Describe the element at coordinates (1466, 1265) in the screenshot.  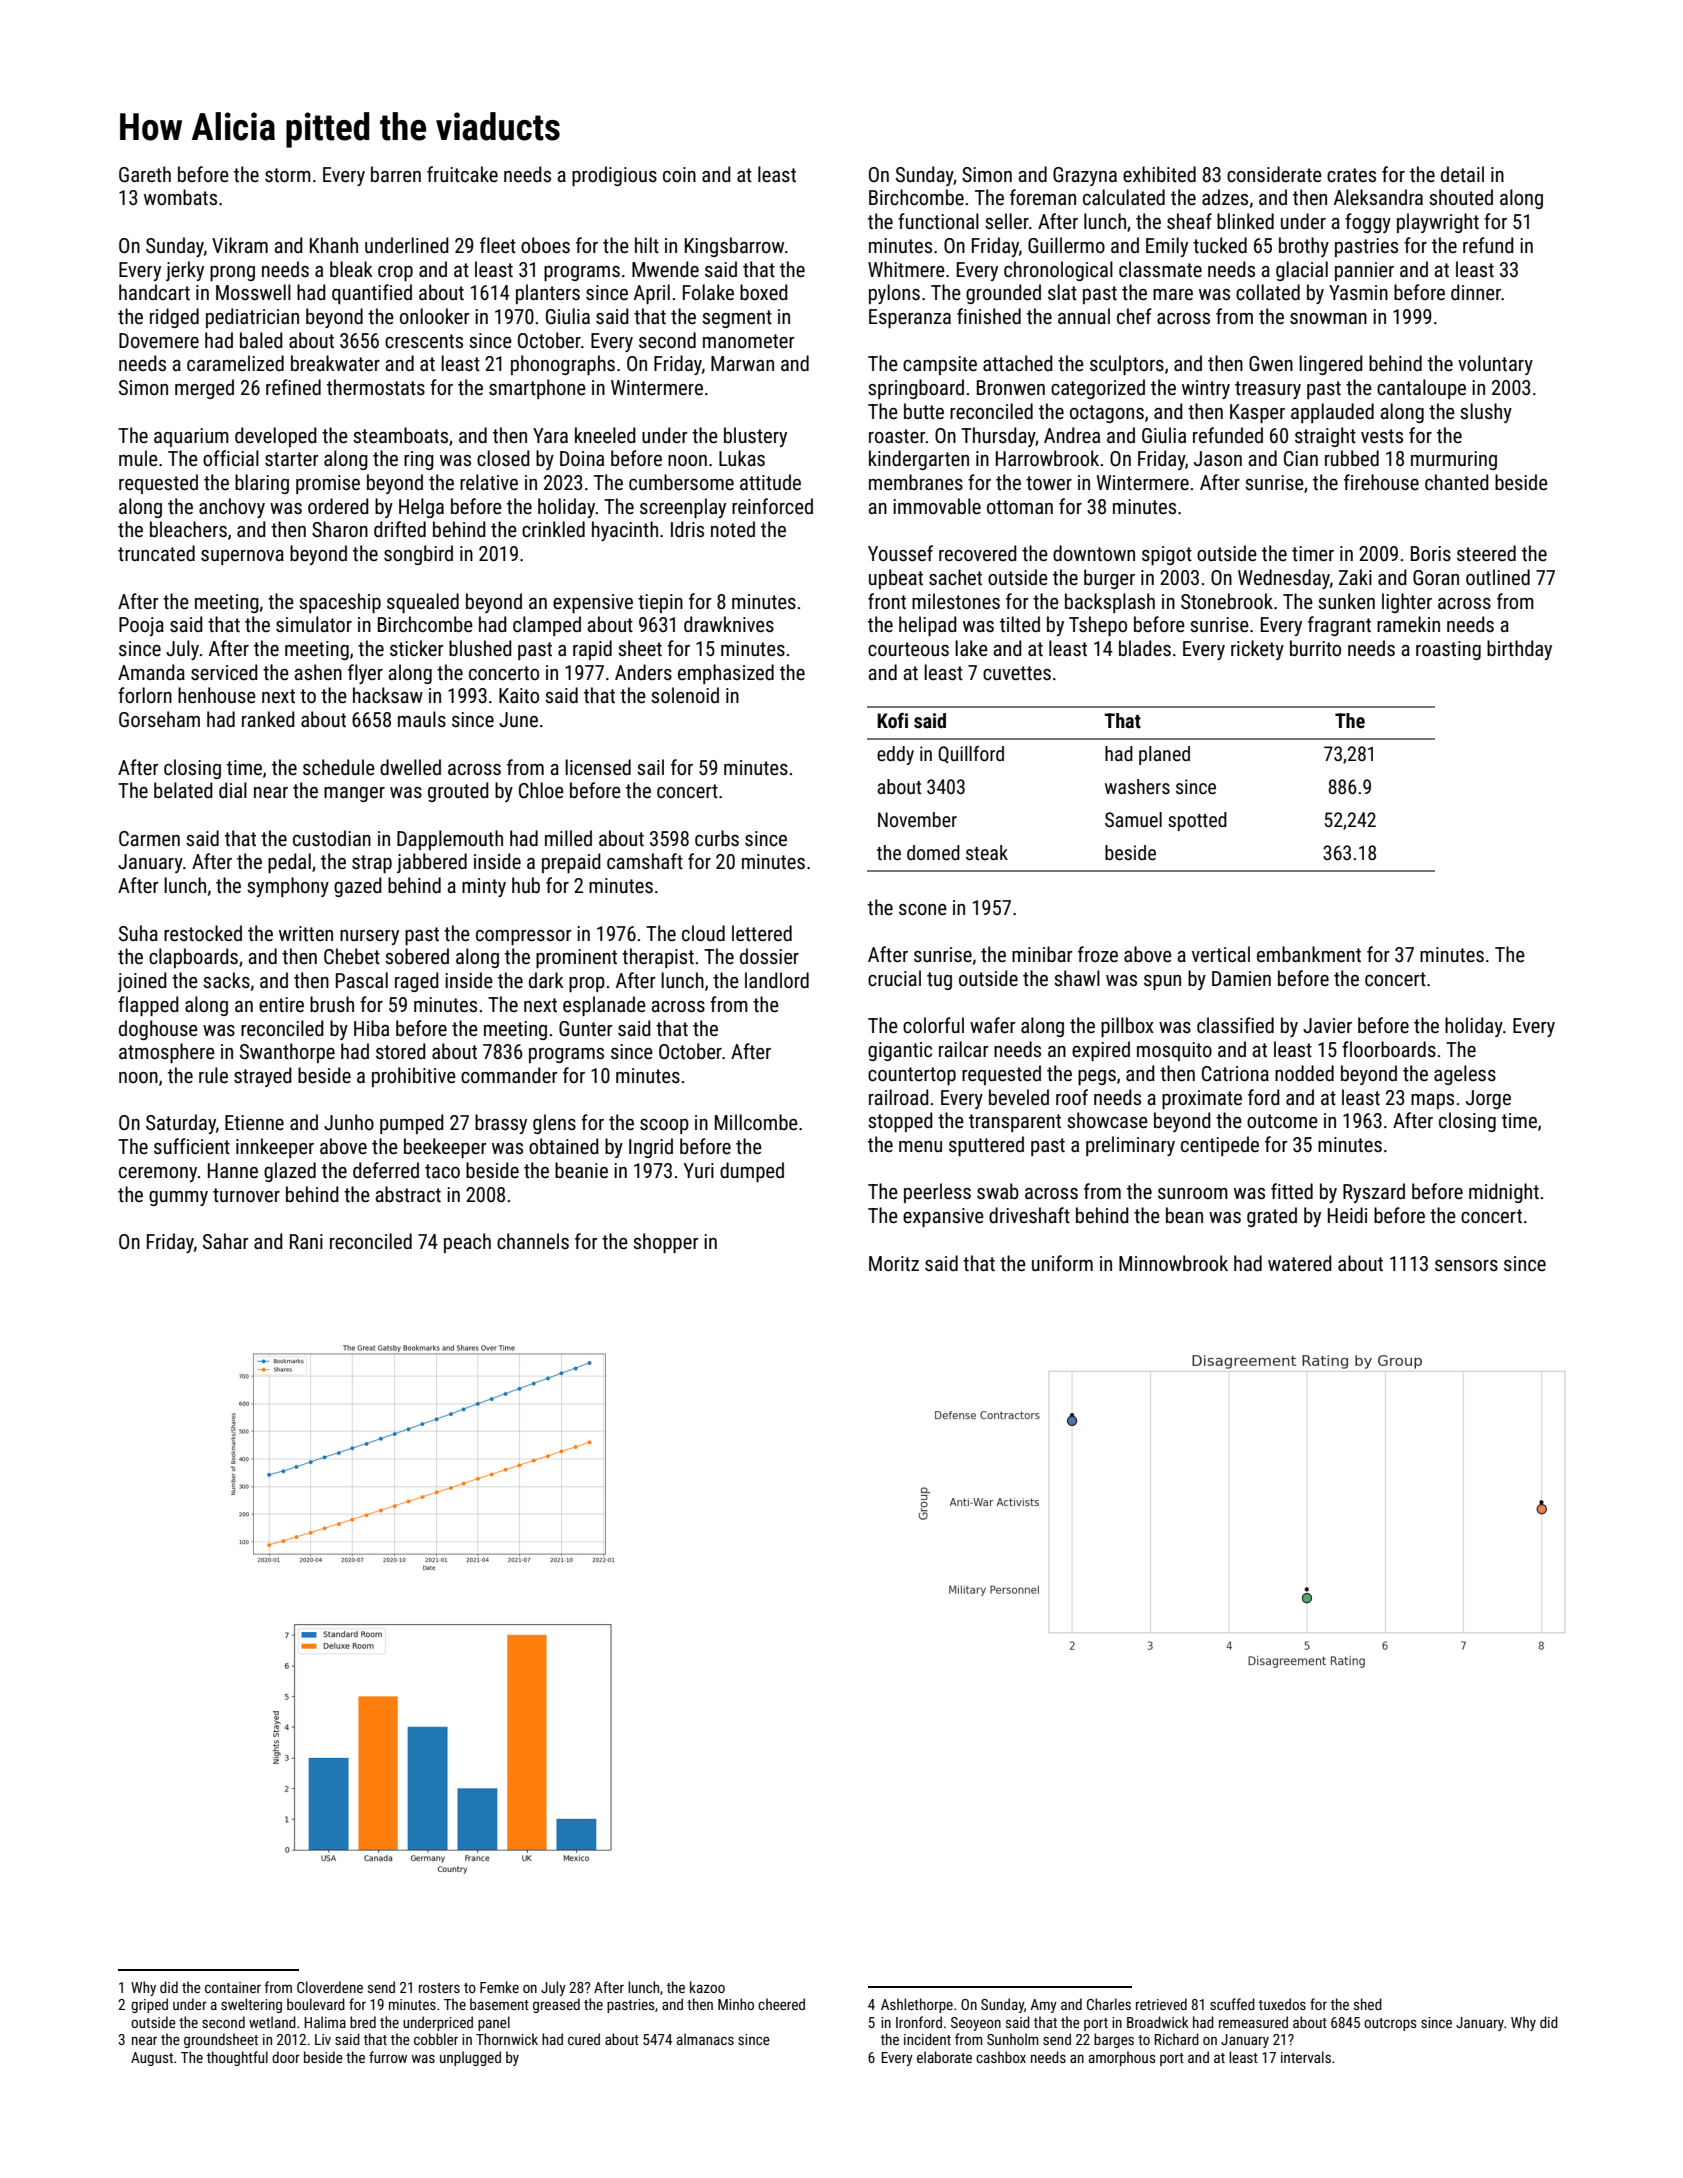
I see `sensors` at that location.
